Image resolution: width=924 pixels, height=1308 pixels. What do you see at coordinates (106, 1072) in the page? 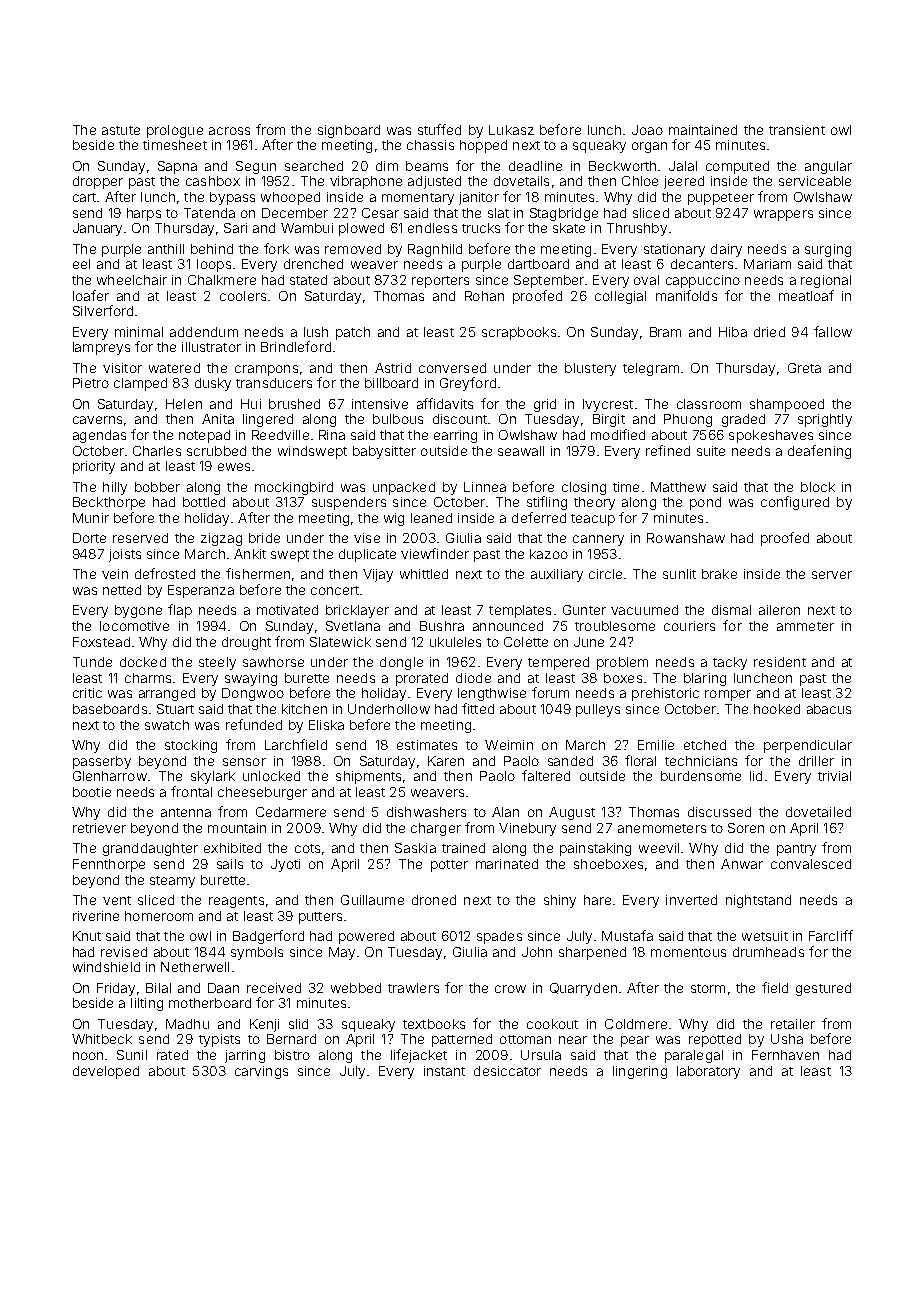
I see `developed` at bounding box center [106, 1072].
